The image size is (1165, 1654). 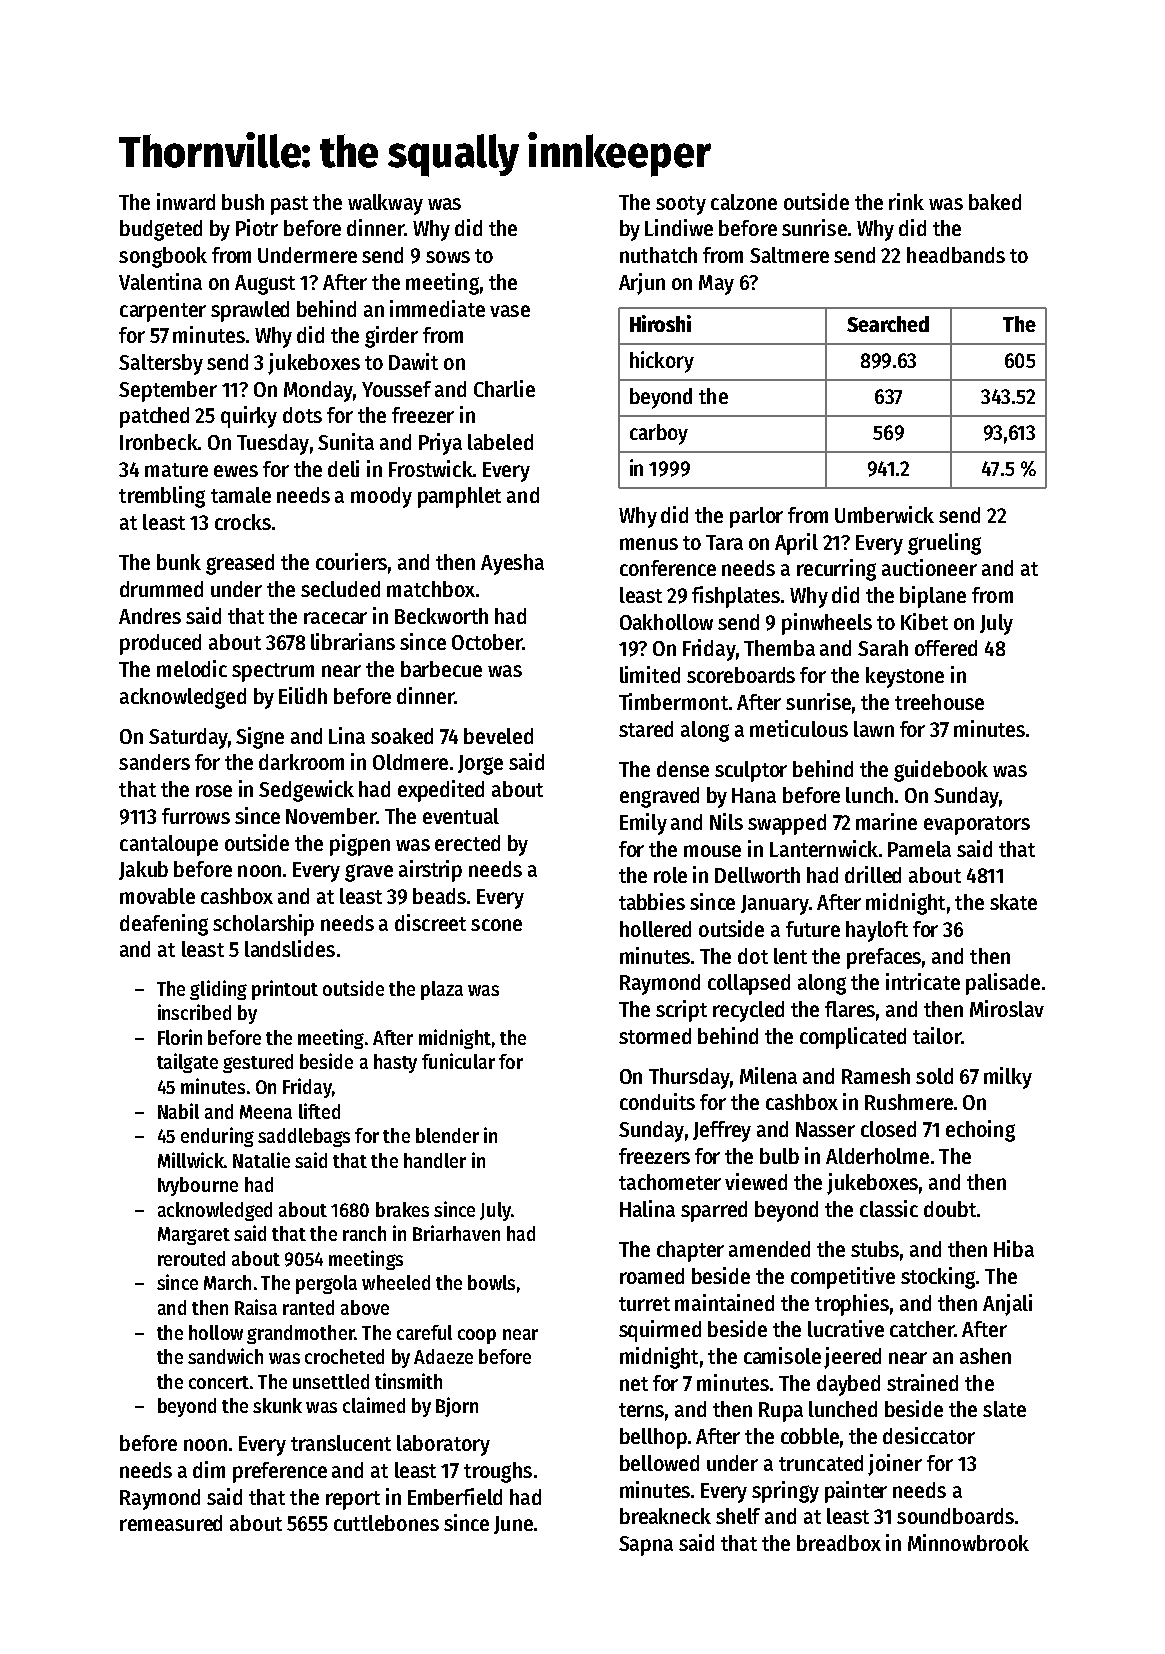 I want to click on recycled, so click(x=748, y=1011).
